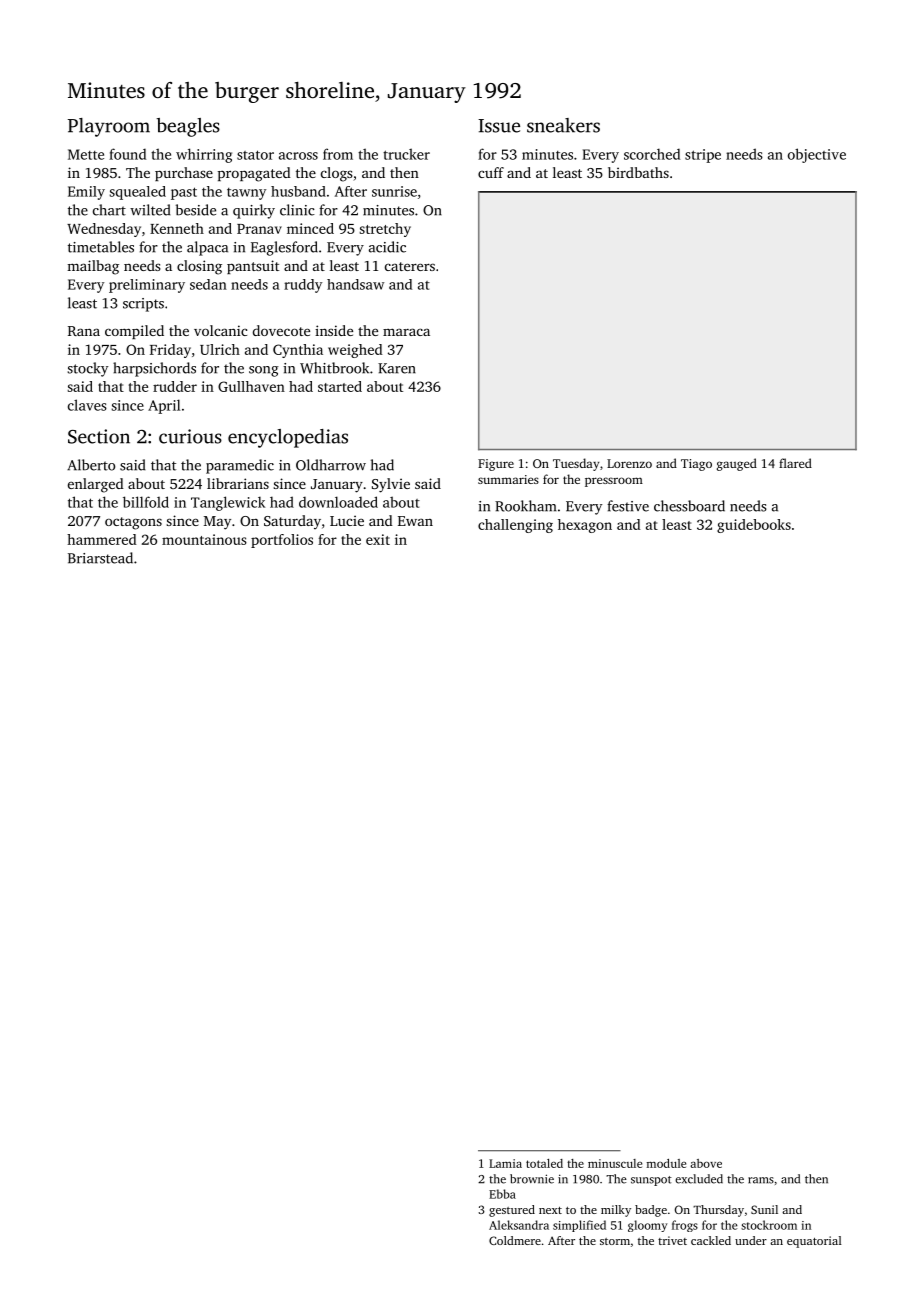 The height and width of the image is (1308, 924). What do you see at coordinates (629, 463) in the image?
I see `Lorenzo` at bounding box center [629, 463].
